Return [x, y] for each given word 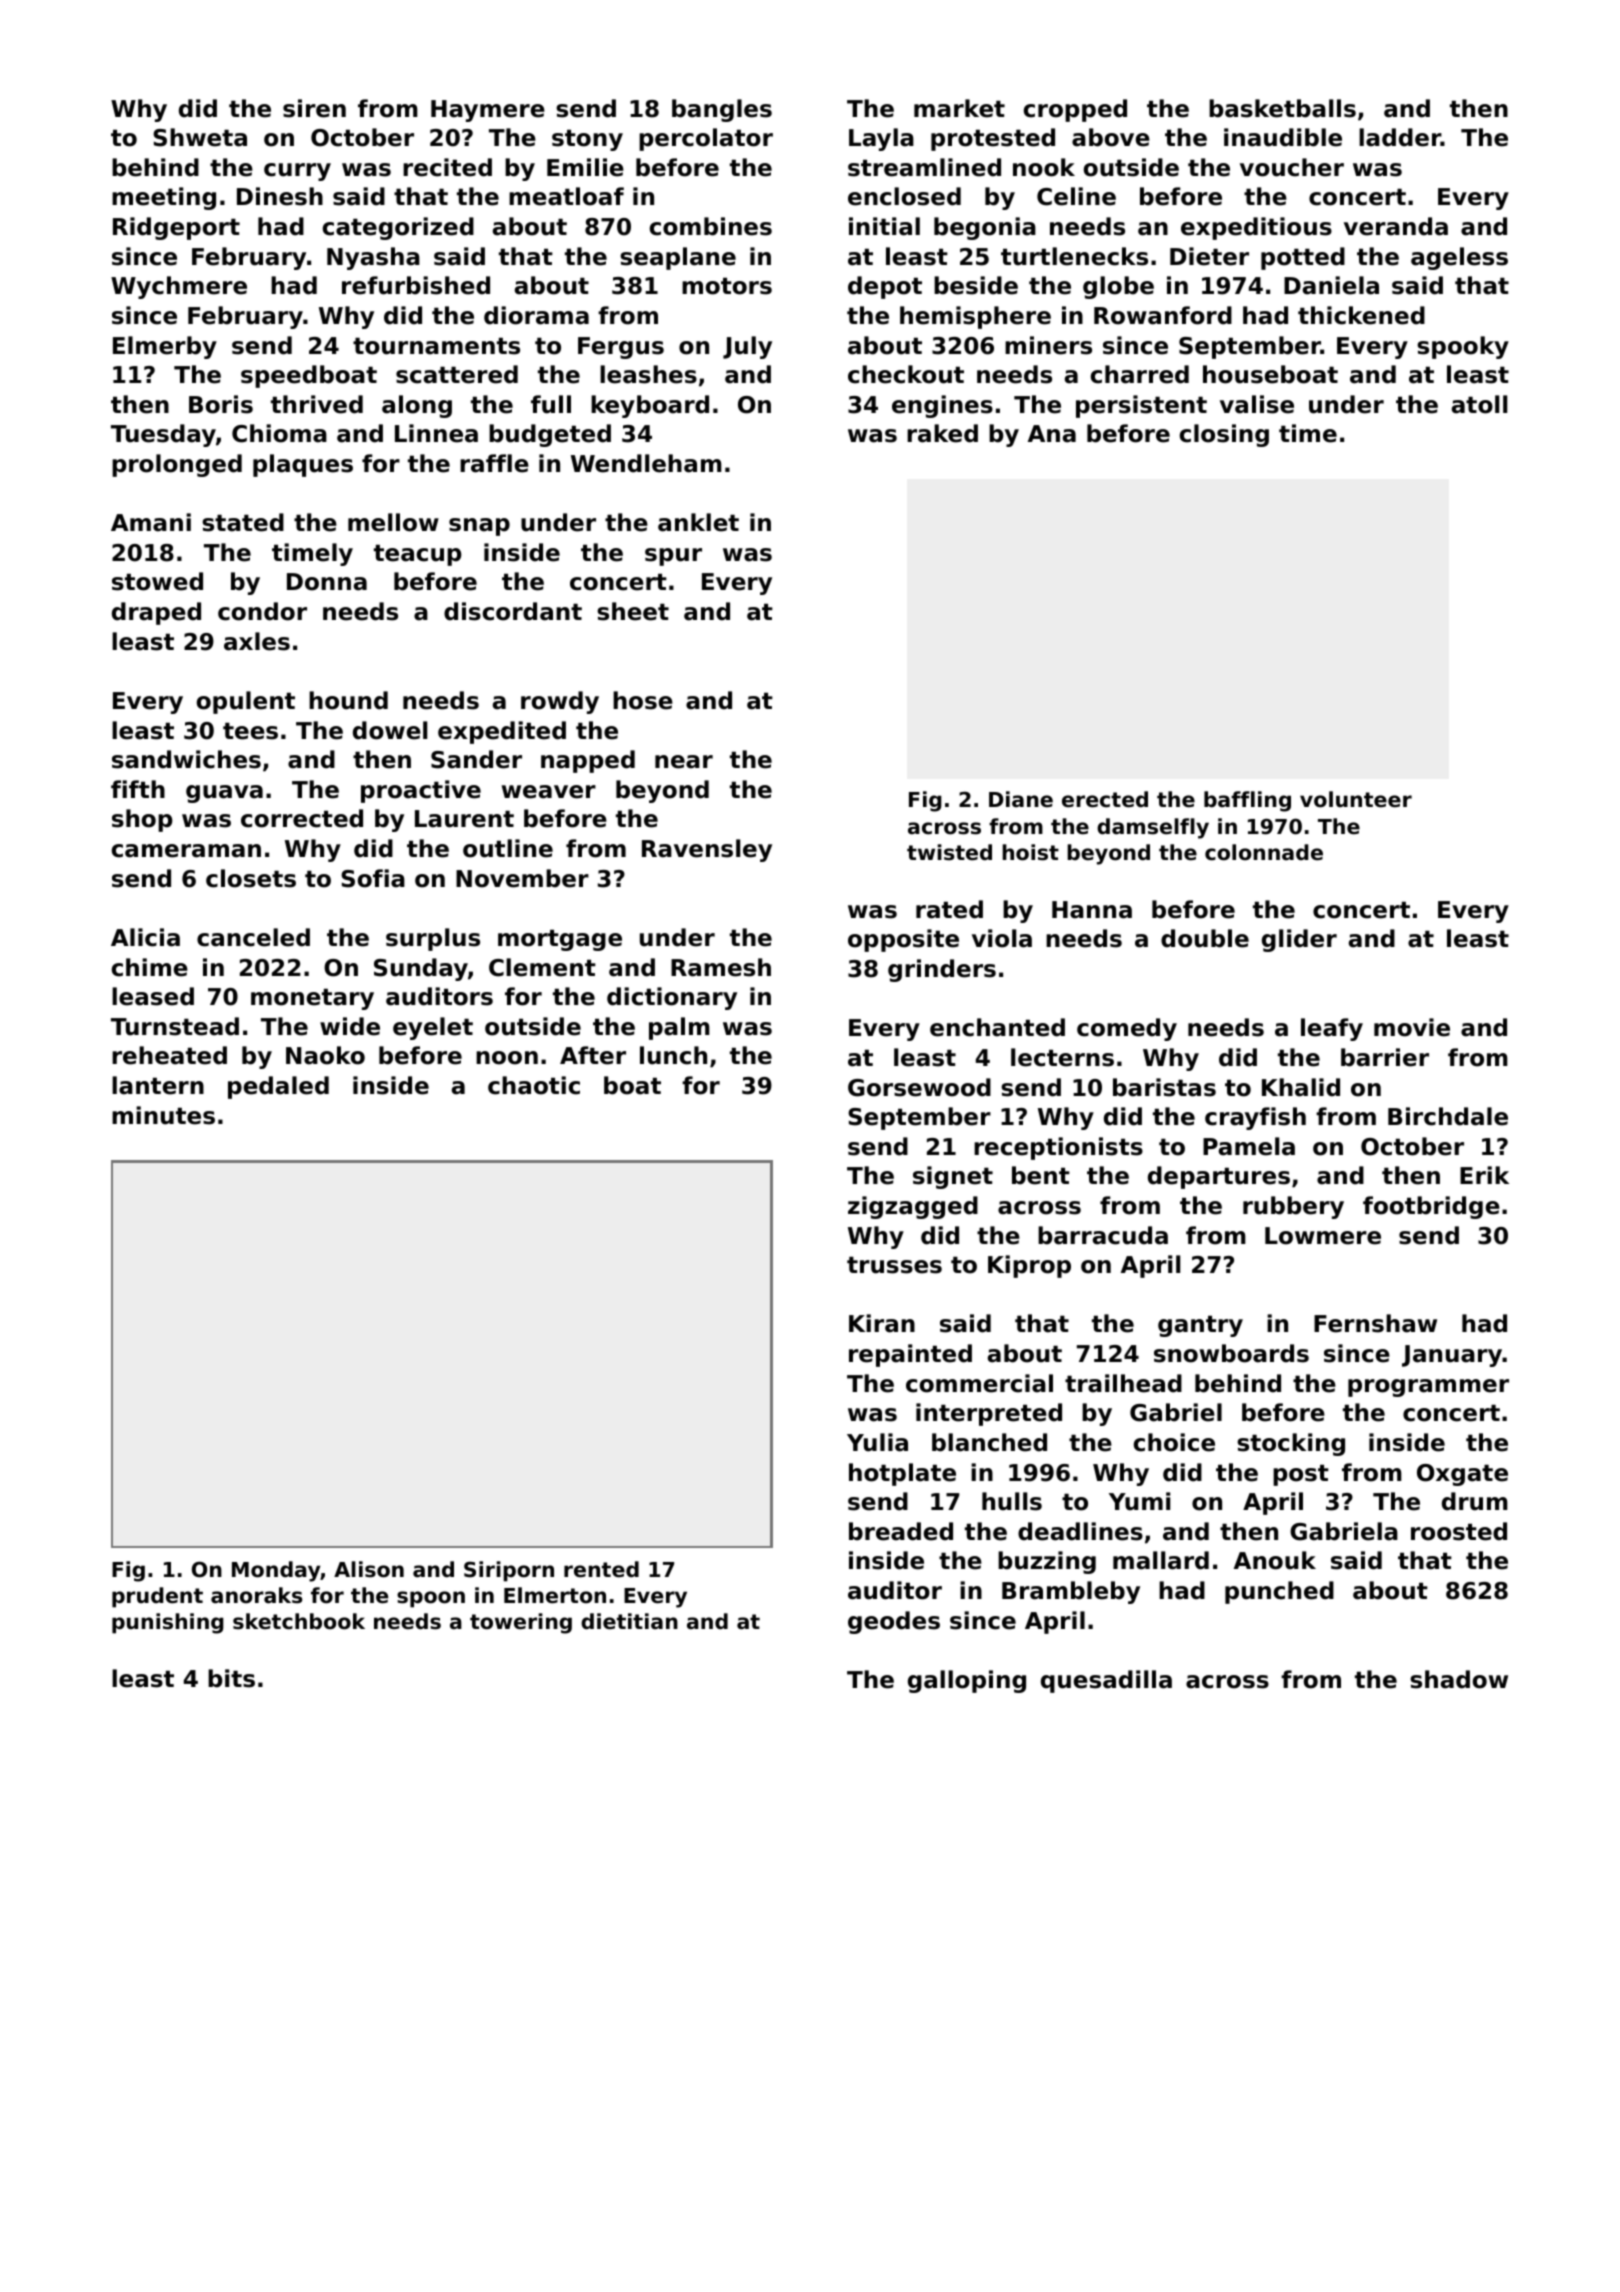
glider [1299, 940]
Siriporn [509, 1571]
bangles [722, 110]
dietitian [629, 1621]
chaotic [534, 1085]
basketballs [1282, 108]
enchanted [997, 1027]
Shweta [200, 137]
